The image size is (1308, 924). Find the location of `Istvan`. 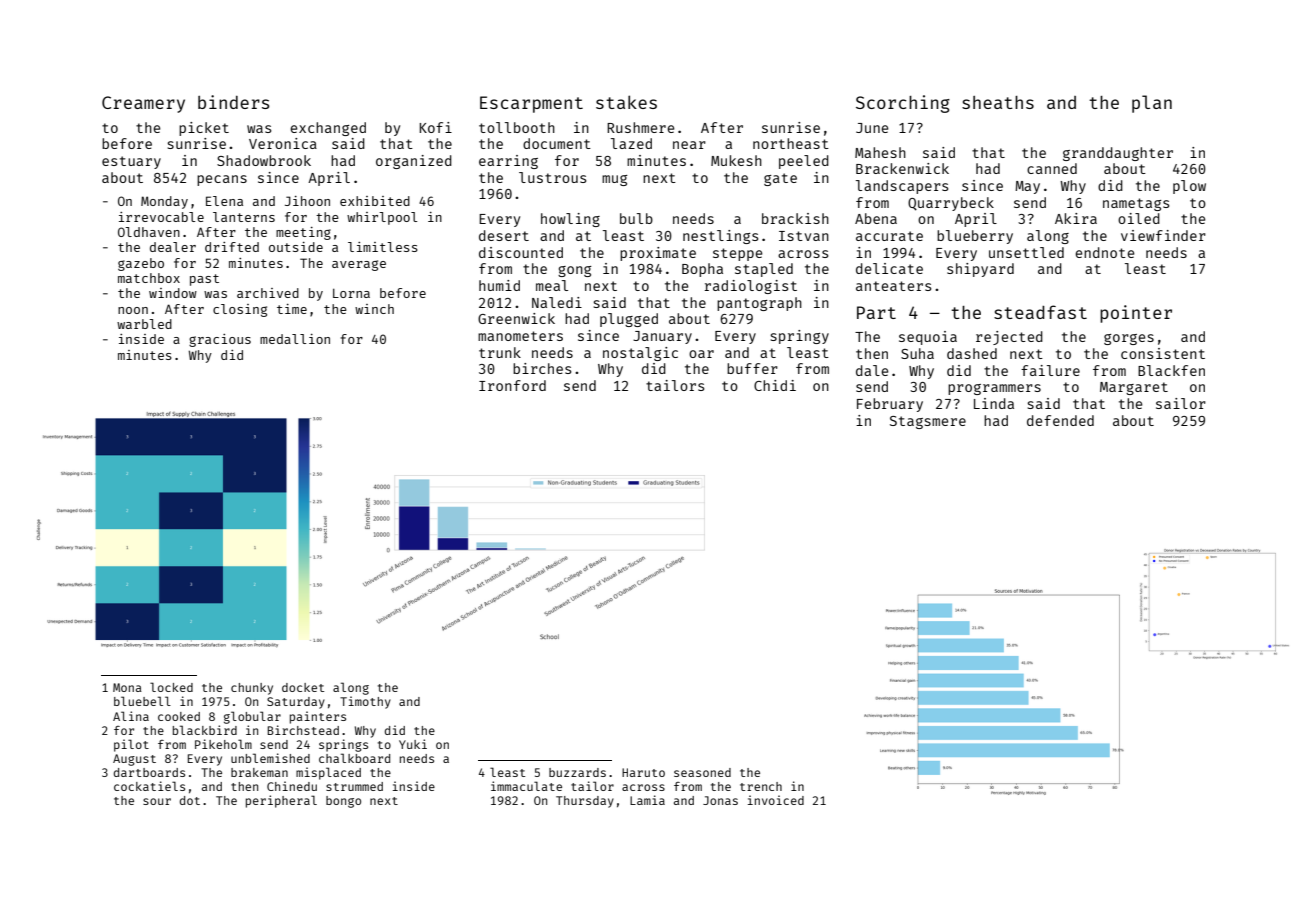

Istvan is located at coordinates (804, 236).
